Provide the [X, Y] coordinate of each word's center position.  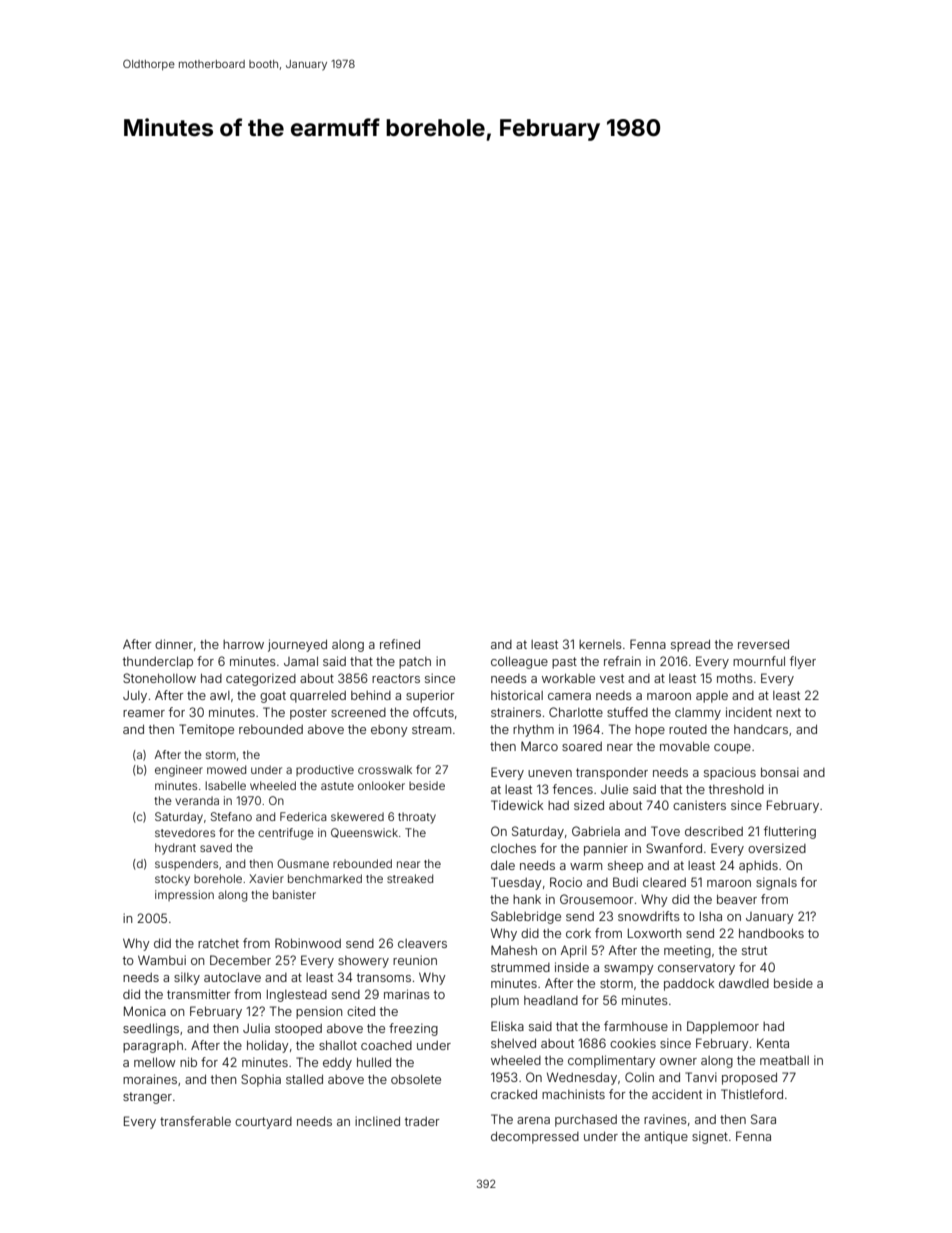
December [240, 960]
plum [505, 1001]
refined [400, 644]
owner [678, 1061]
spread [690, 645]
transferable [195, 1121]
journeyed [297, 645]
